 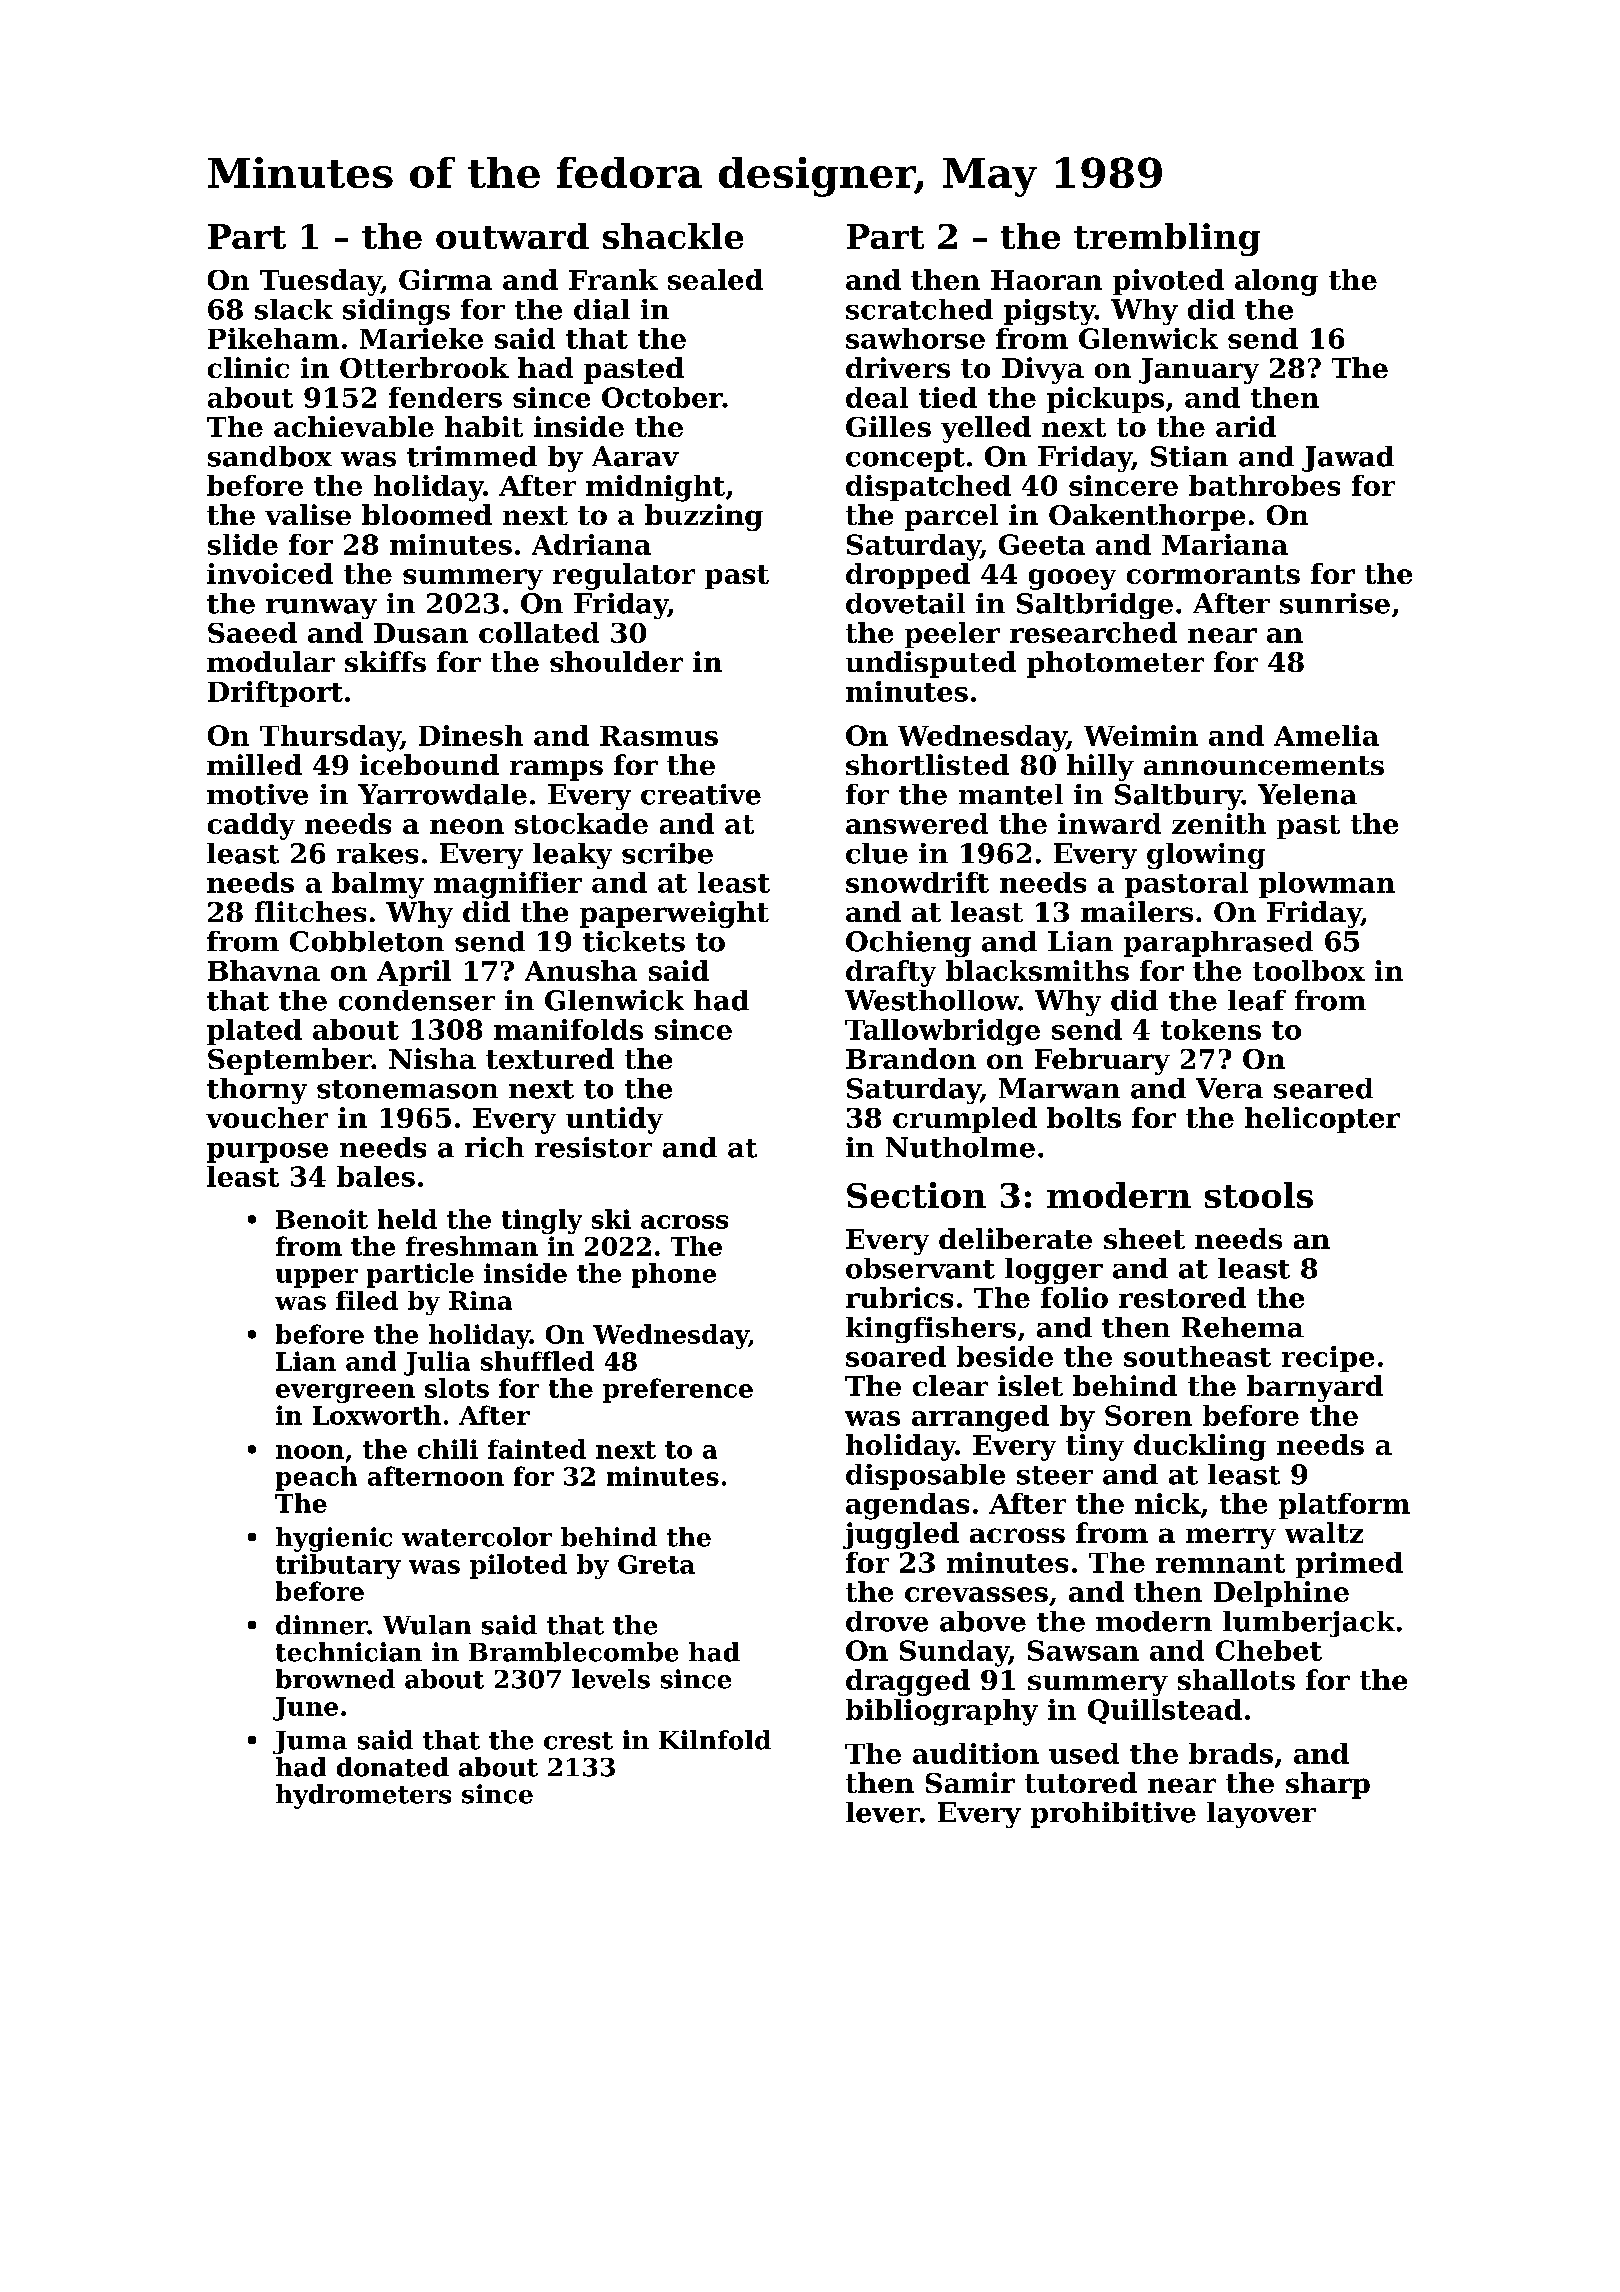 I want to click on cormorants, so click(x=1213, y=574).
